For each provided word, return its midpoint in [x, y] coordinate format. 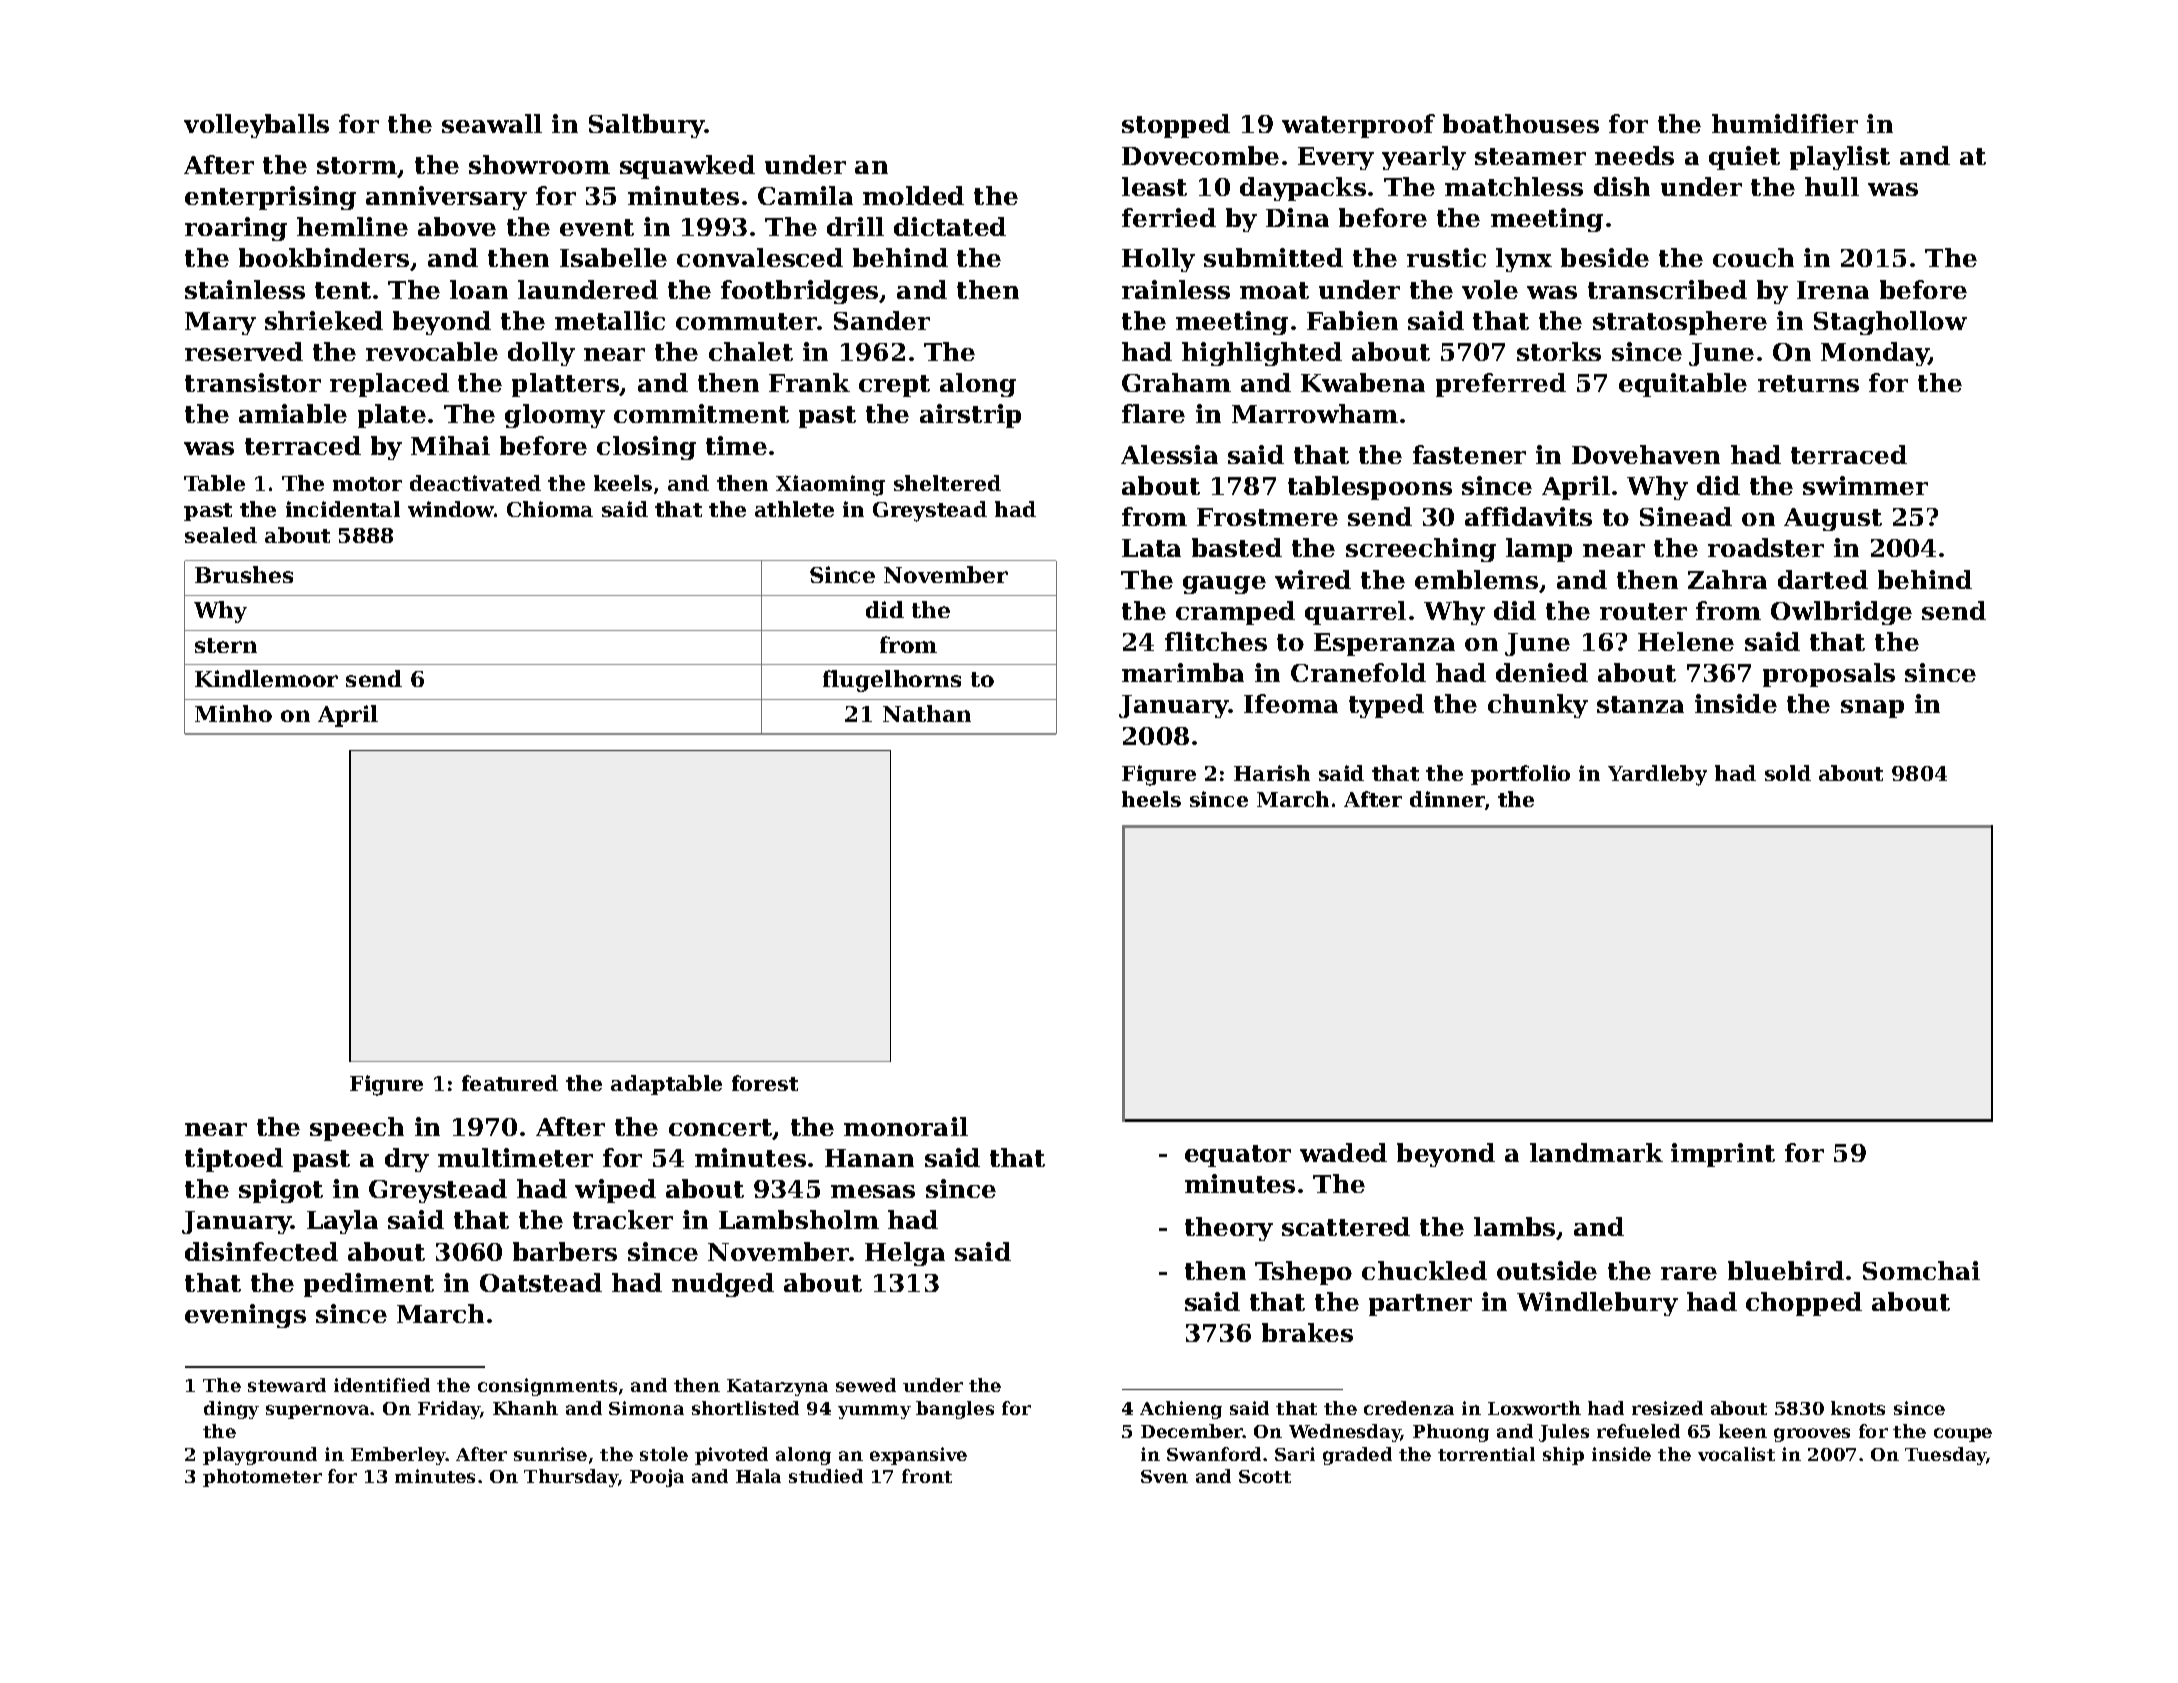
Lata [1151, 548]
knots [1858, 1408]
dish [1622, 186]
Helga [905, 1254]
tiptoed [234, 1160]
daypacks [1303, 189]
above [457, 226]
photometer [262, 1478]
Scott [1265, 1476]
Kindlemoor [266, 678]
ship [1563, 1456]
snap [1872, 709]
